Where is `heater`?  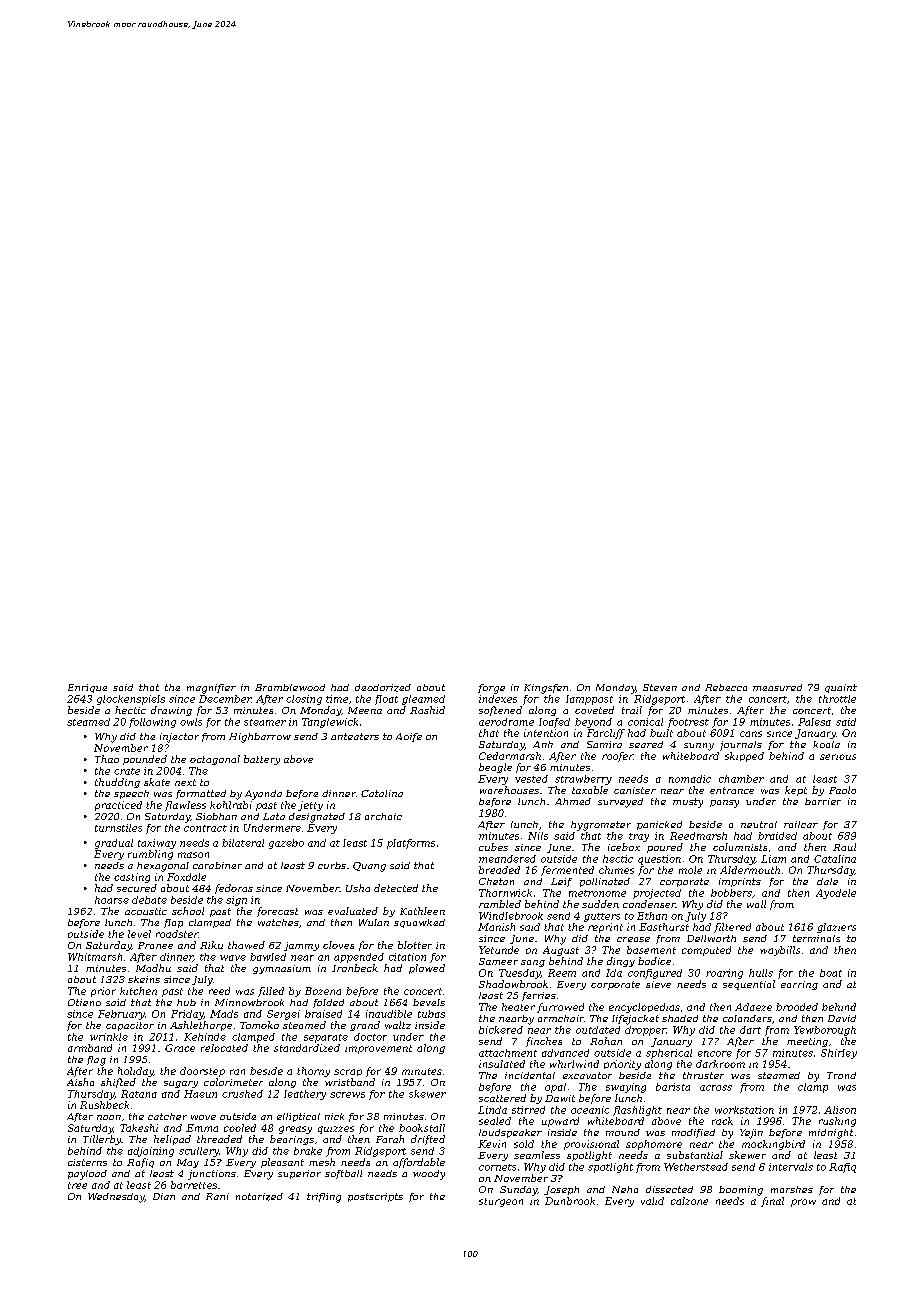
heater is located at coordinates (518, 1007).
